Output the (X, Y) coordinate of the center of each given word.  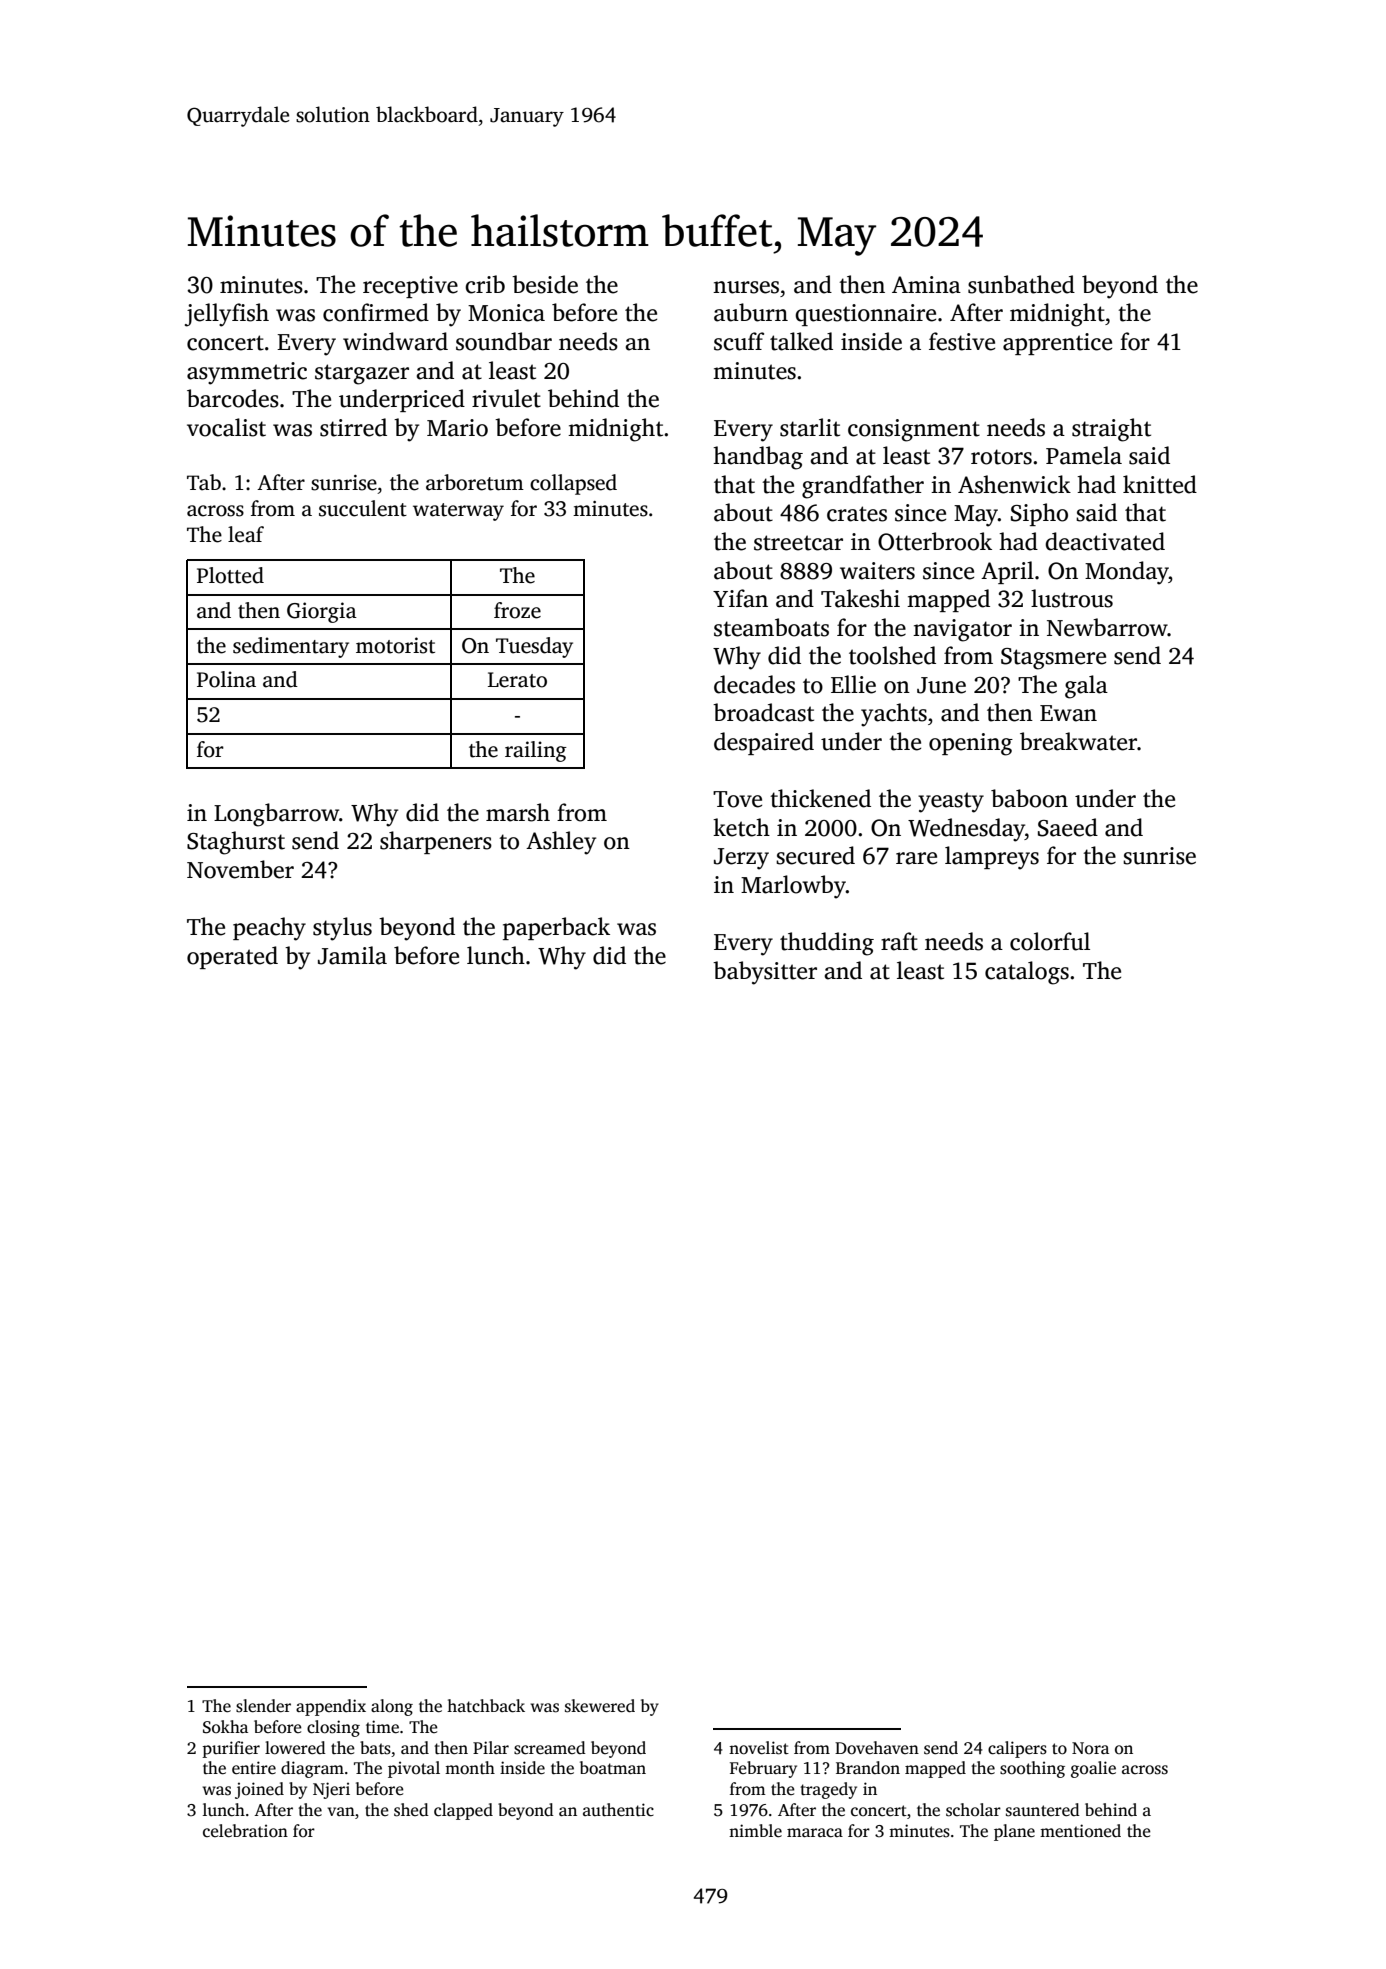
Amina (926, 285)
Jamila (352, 955)
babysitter (765, 973)
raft (899, 941)
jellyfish (227, 315)
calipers (1017, 1749)
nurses (746, 287)
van (341, 1811)
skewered (600, 1706)
